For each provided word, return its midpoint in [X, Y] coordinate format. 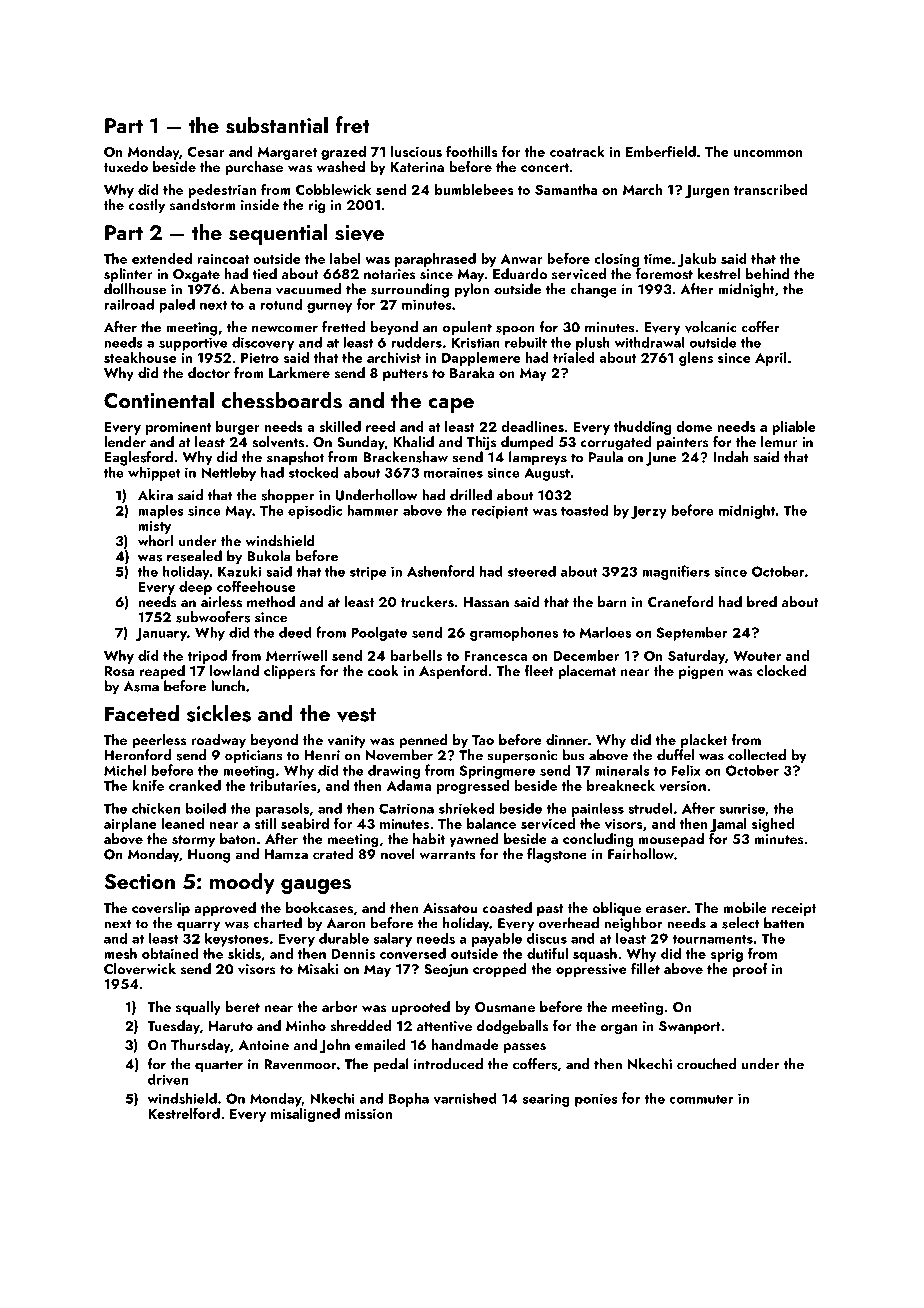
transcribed [770, 189]
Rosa [119, 671]
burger [238, 428]
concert [545, 167]
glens [696, 359]
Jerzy [649, 512]
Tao [483, 740]
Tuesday [173, 1027]
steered [532, 571]
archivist [394, 357]
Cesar [206, 152]
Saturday [696, 657]
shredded [361, 1025]
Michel [125, 770]
